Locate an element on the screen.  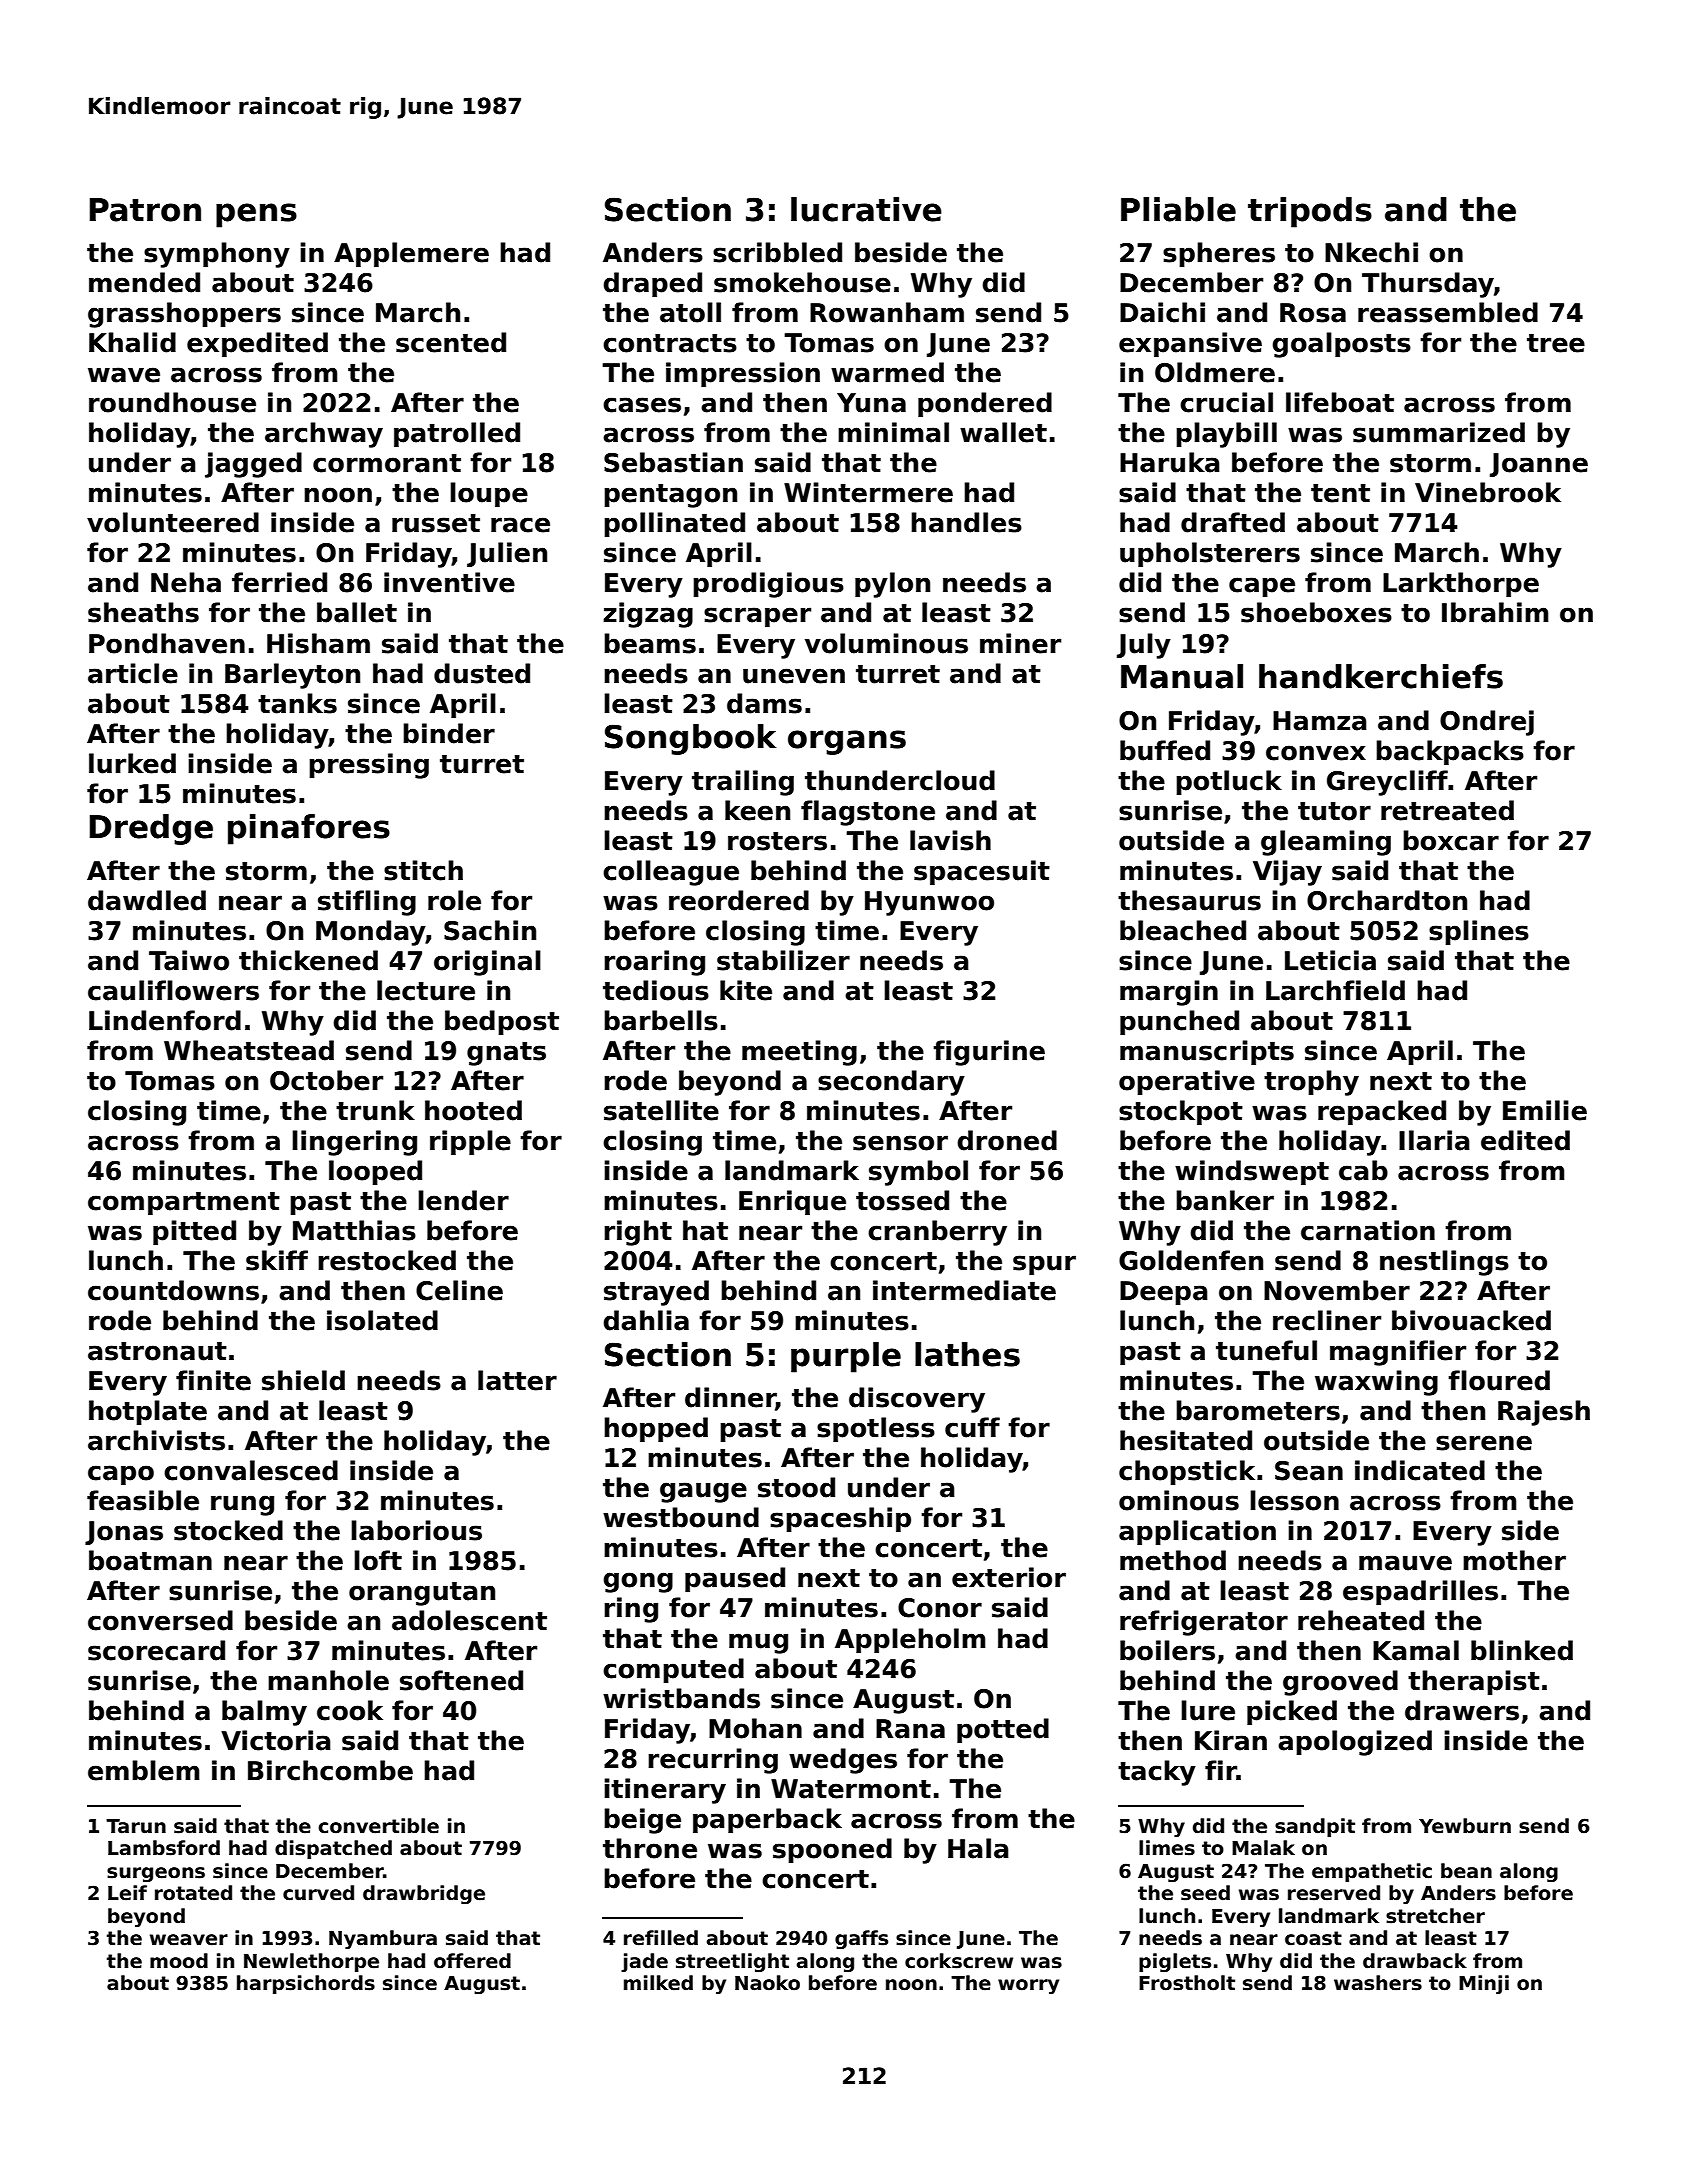
lecture is located at coordinates (426, 990).
